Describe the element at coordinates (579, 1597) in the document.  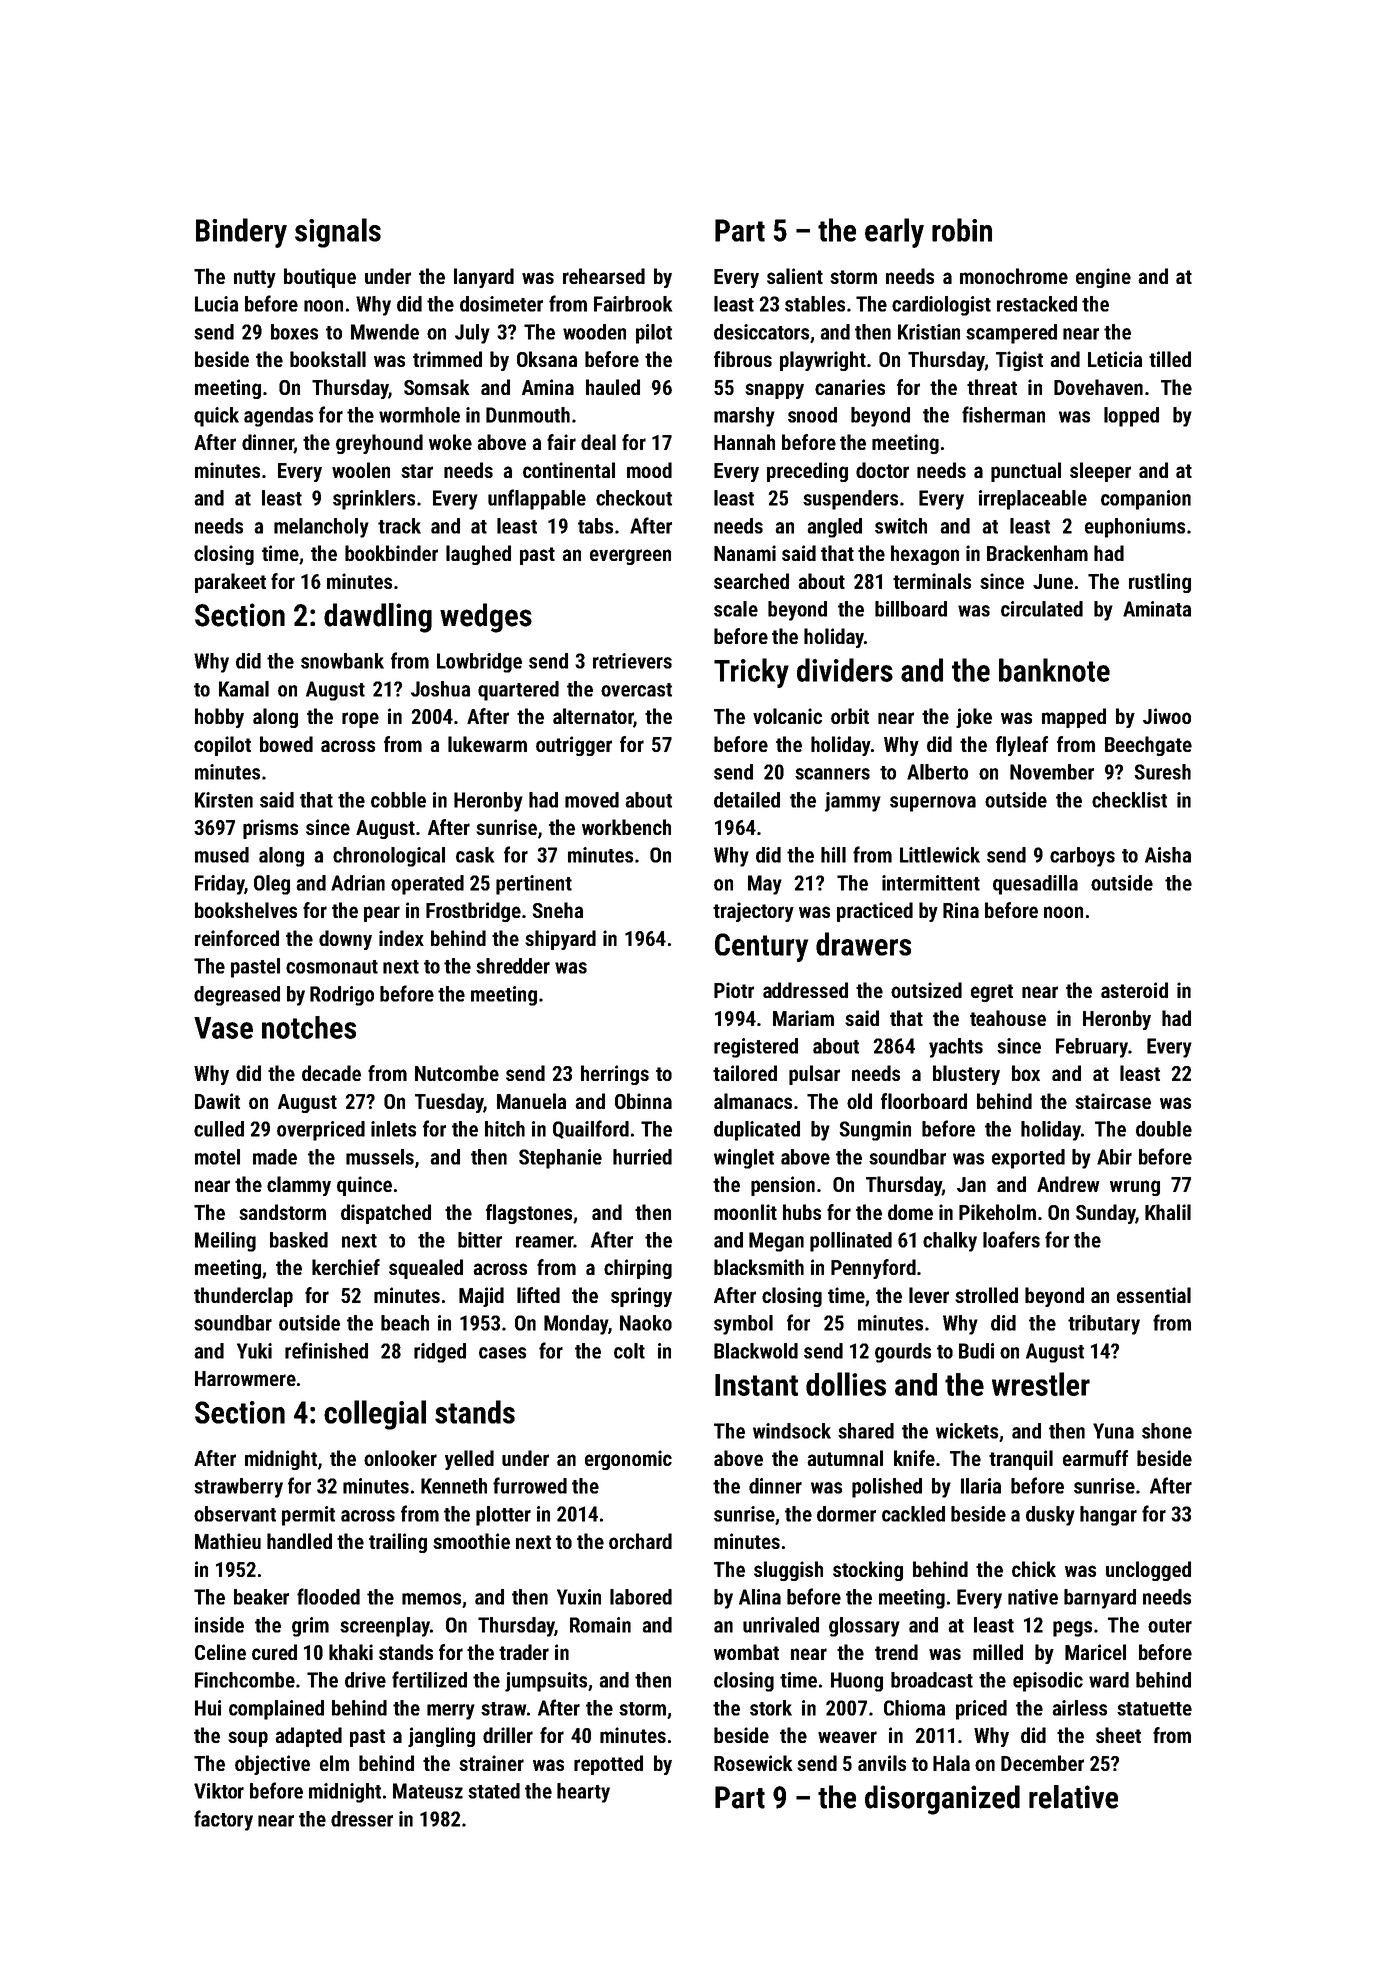
I see `Yuxin` at that location.
